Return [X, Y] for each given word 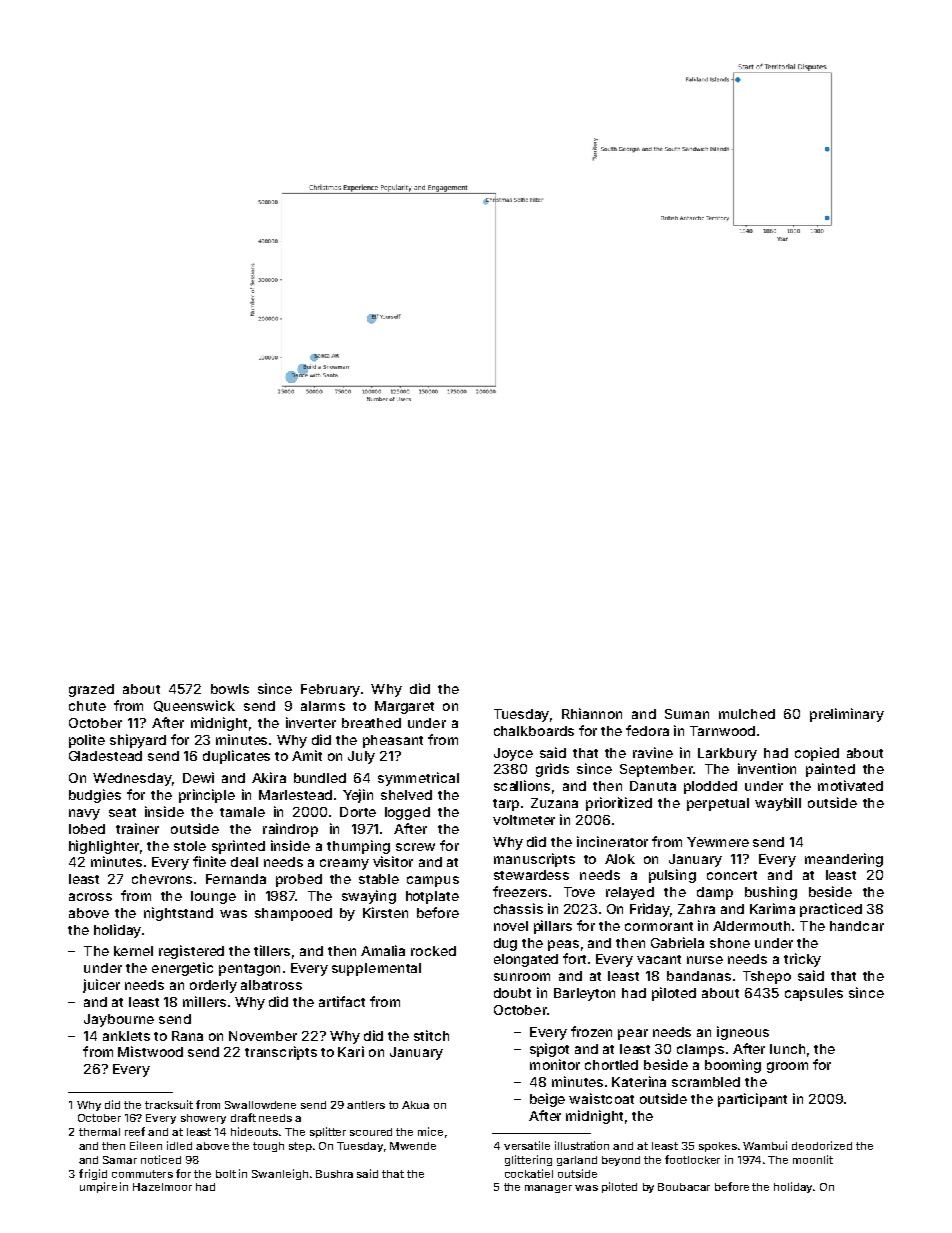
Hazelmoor [162, 1187]
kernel [133, 951]
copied [817, 754]
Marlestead [295, 795]
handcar [857, 926]
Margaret [404, 707]
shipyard [138, 741]
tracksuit [169, 1104]
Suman [687, 714]
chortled [611, 1065]
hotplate [432, 897]
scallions [522, 785]
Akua [415, 1105]
